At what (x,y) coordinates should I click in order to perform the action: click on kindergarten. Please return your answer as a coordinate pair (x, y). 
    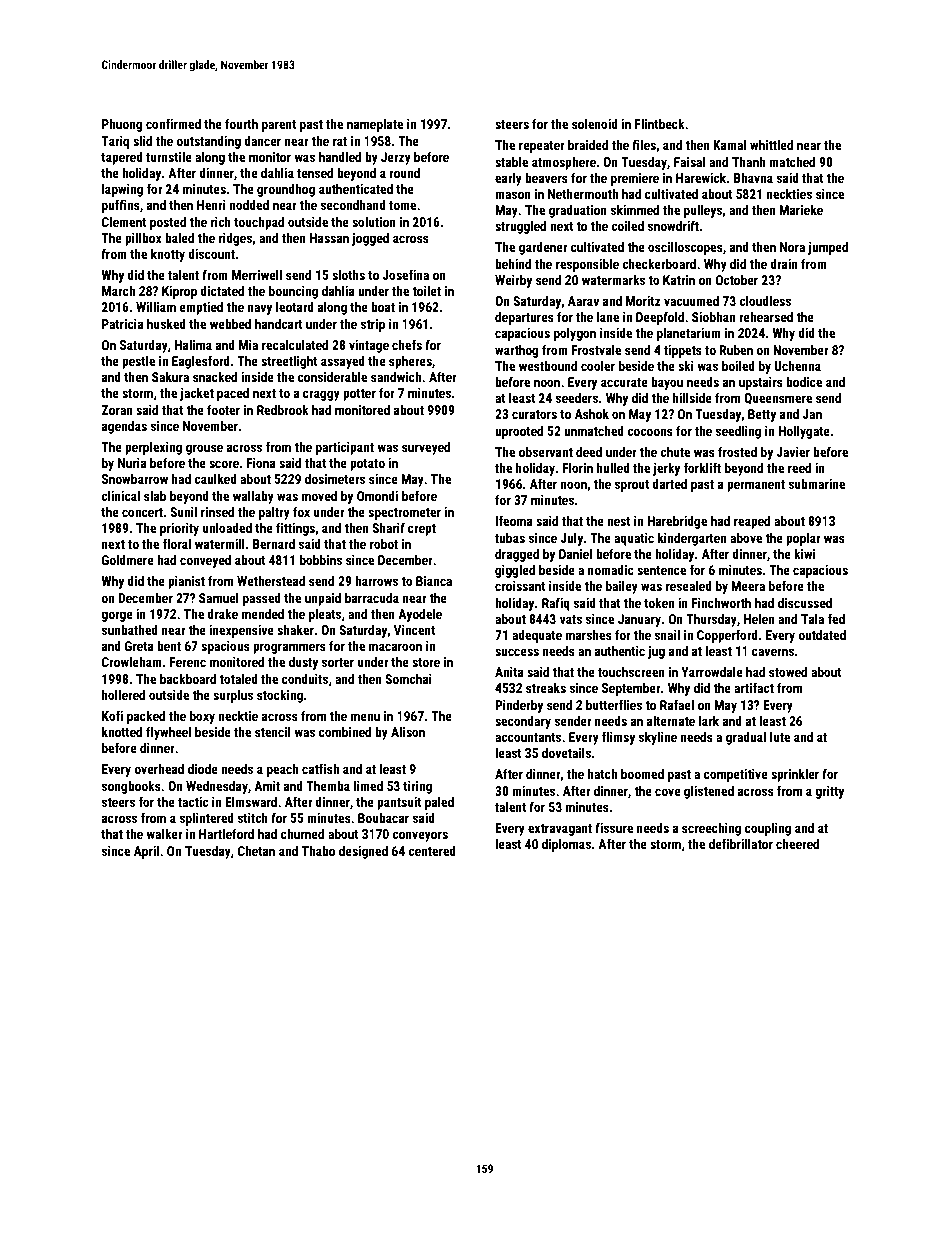
    Looking at the image, I should click on (692, 539).
